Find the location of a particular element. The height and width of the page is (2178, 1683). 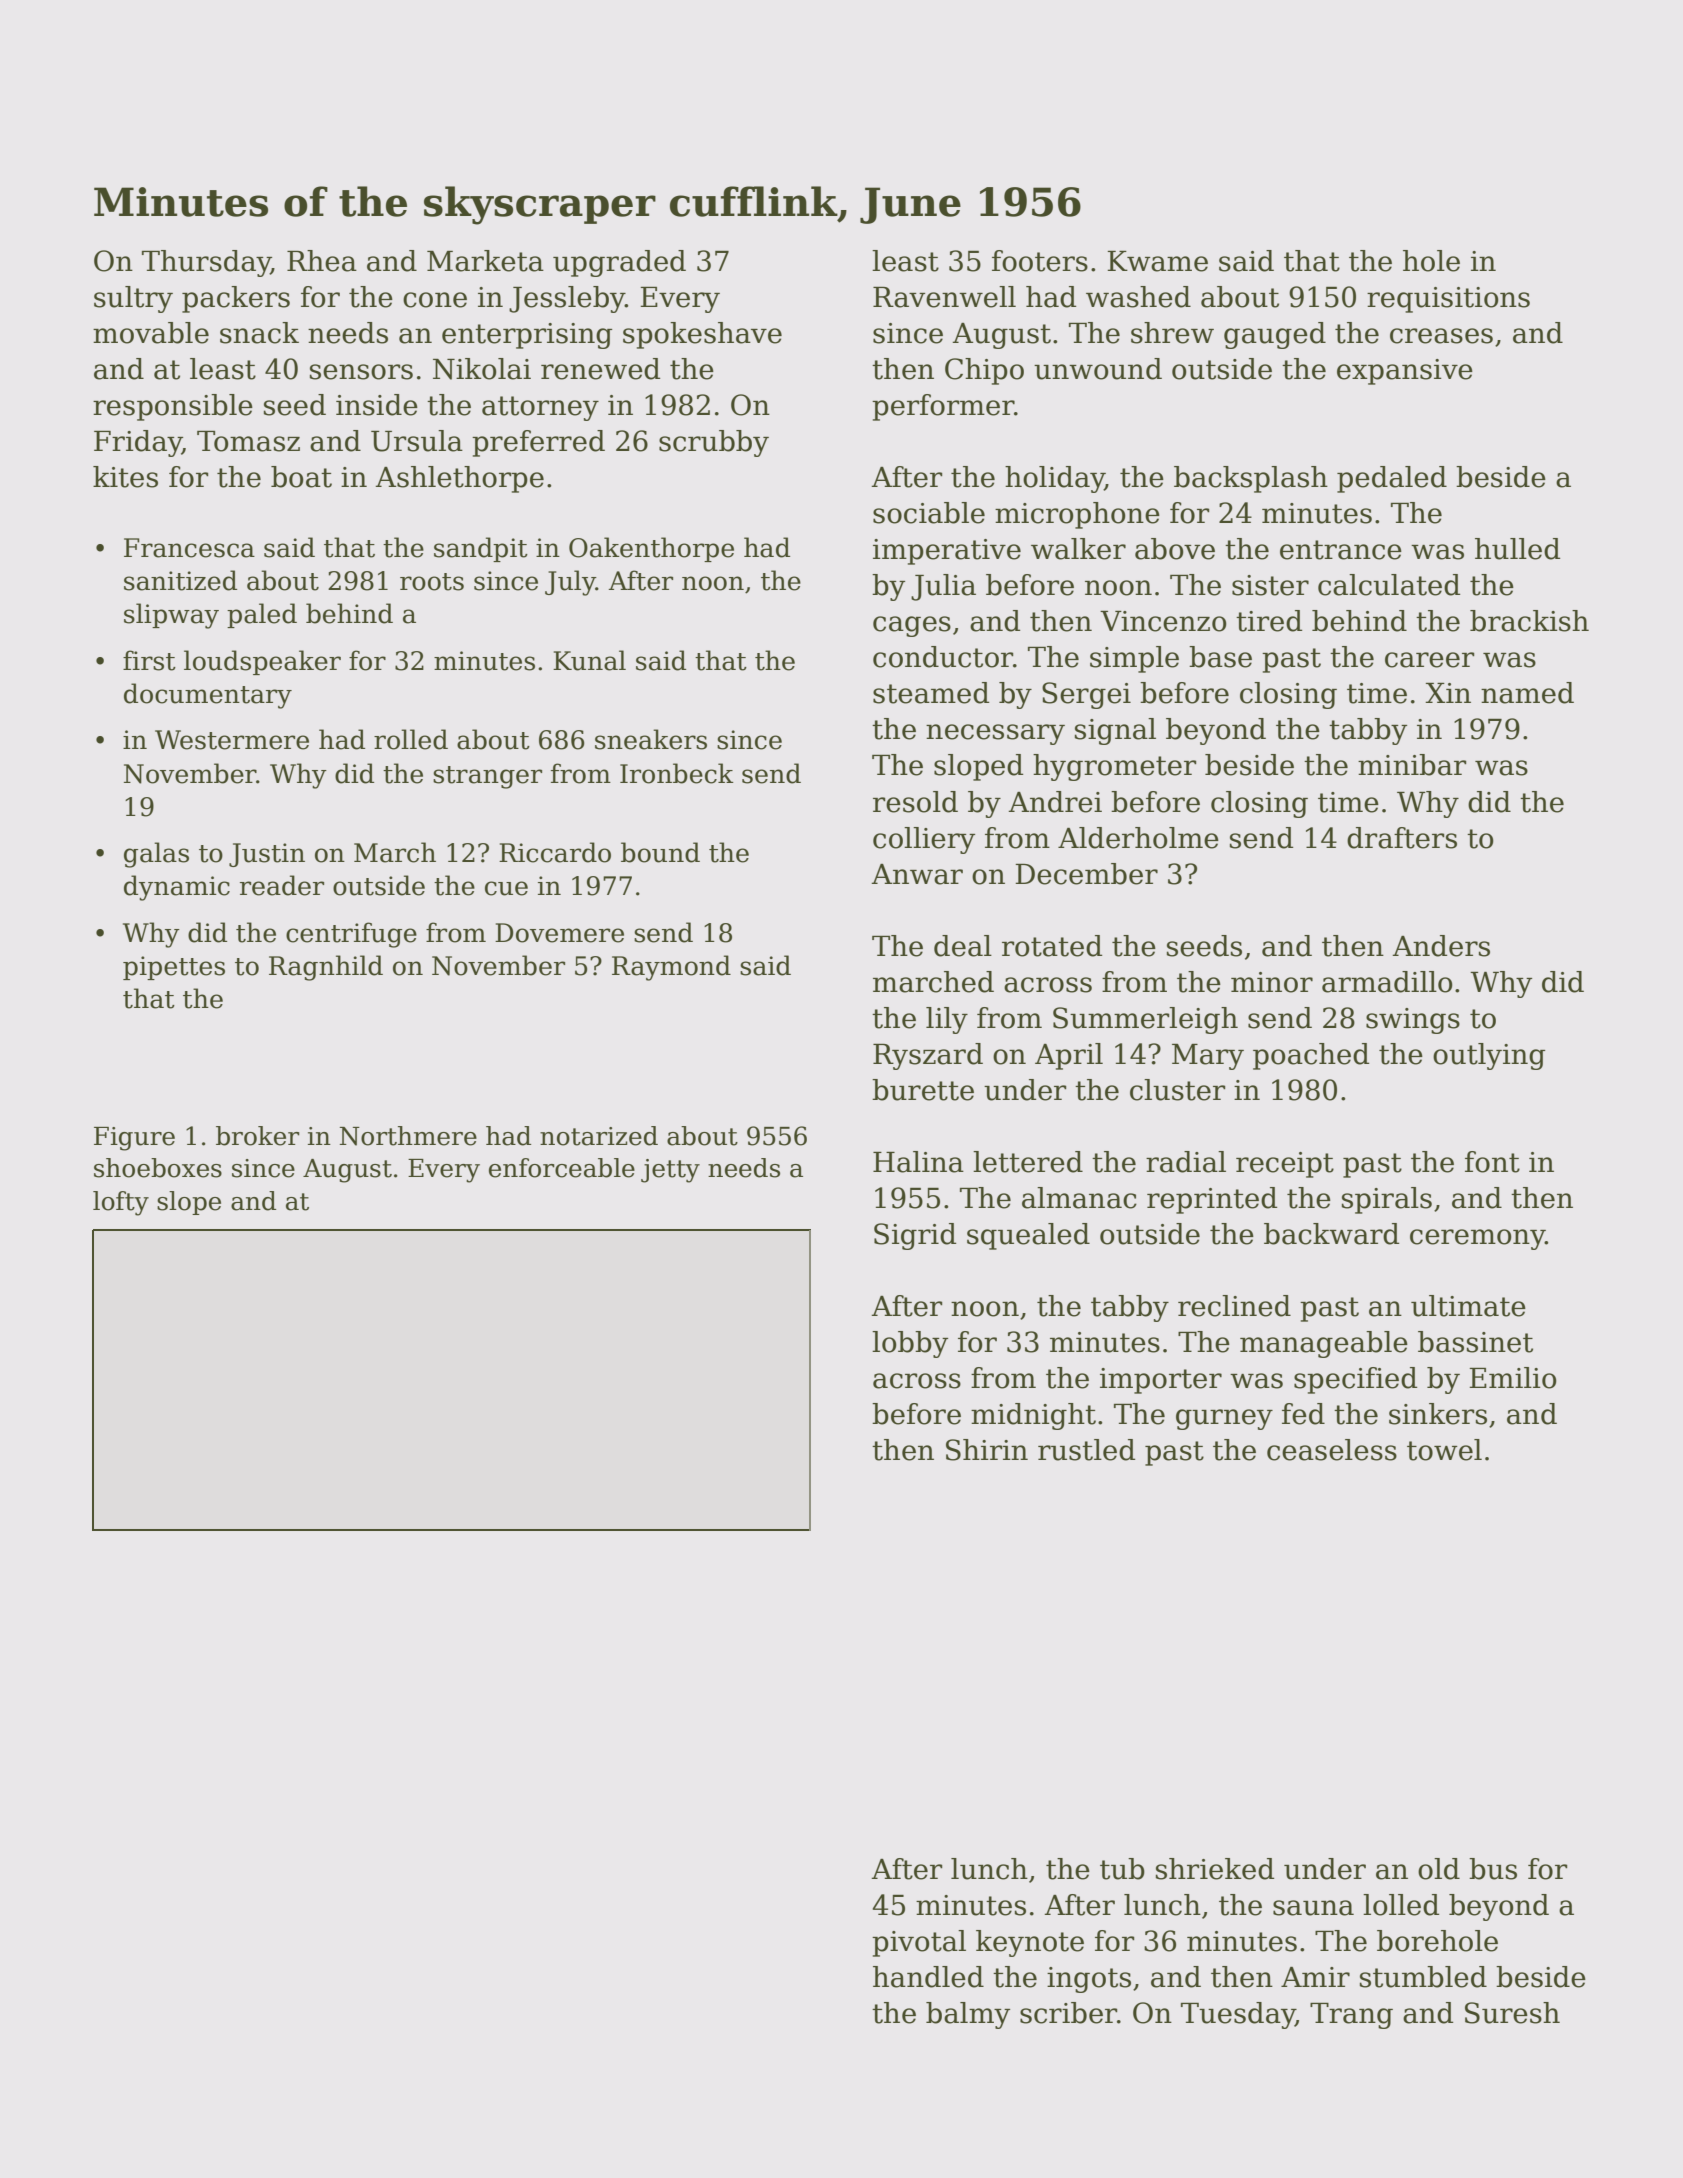

Halina is located at coordinates (918, 1162).
